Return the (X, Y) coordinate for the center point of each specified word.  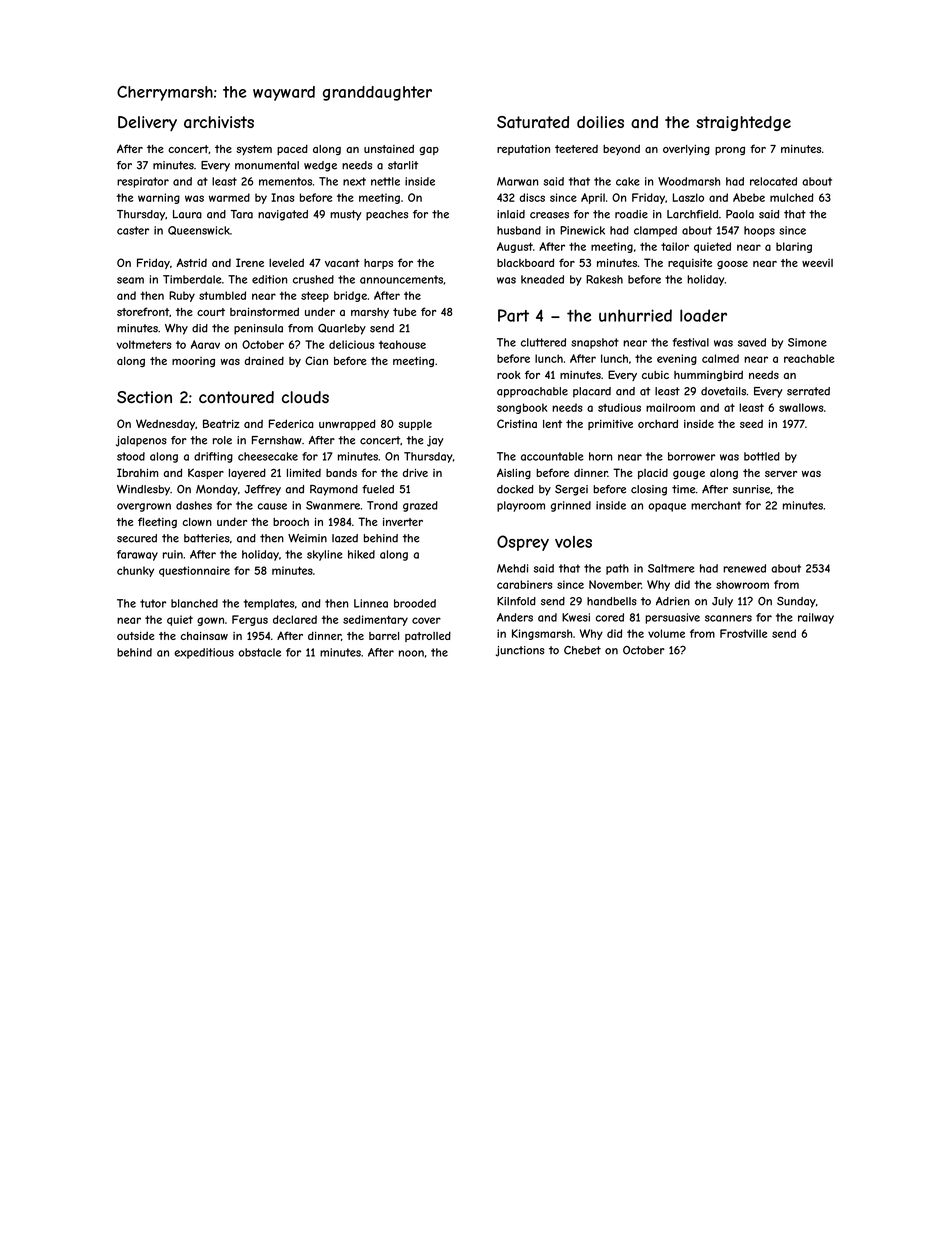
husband (519, 230)
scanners (728, 618)
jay (435, 441)
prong (730, 151)
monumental (267, 165)
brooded (415, 603)
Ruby (182, 296)
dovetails (723, 391)
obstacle (260, 652)
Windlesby (143, 490)
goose (732, 265)
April (593, 198)
